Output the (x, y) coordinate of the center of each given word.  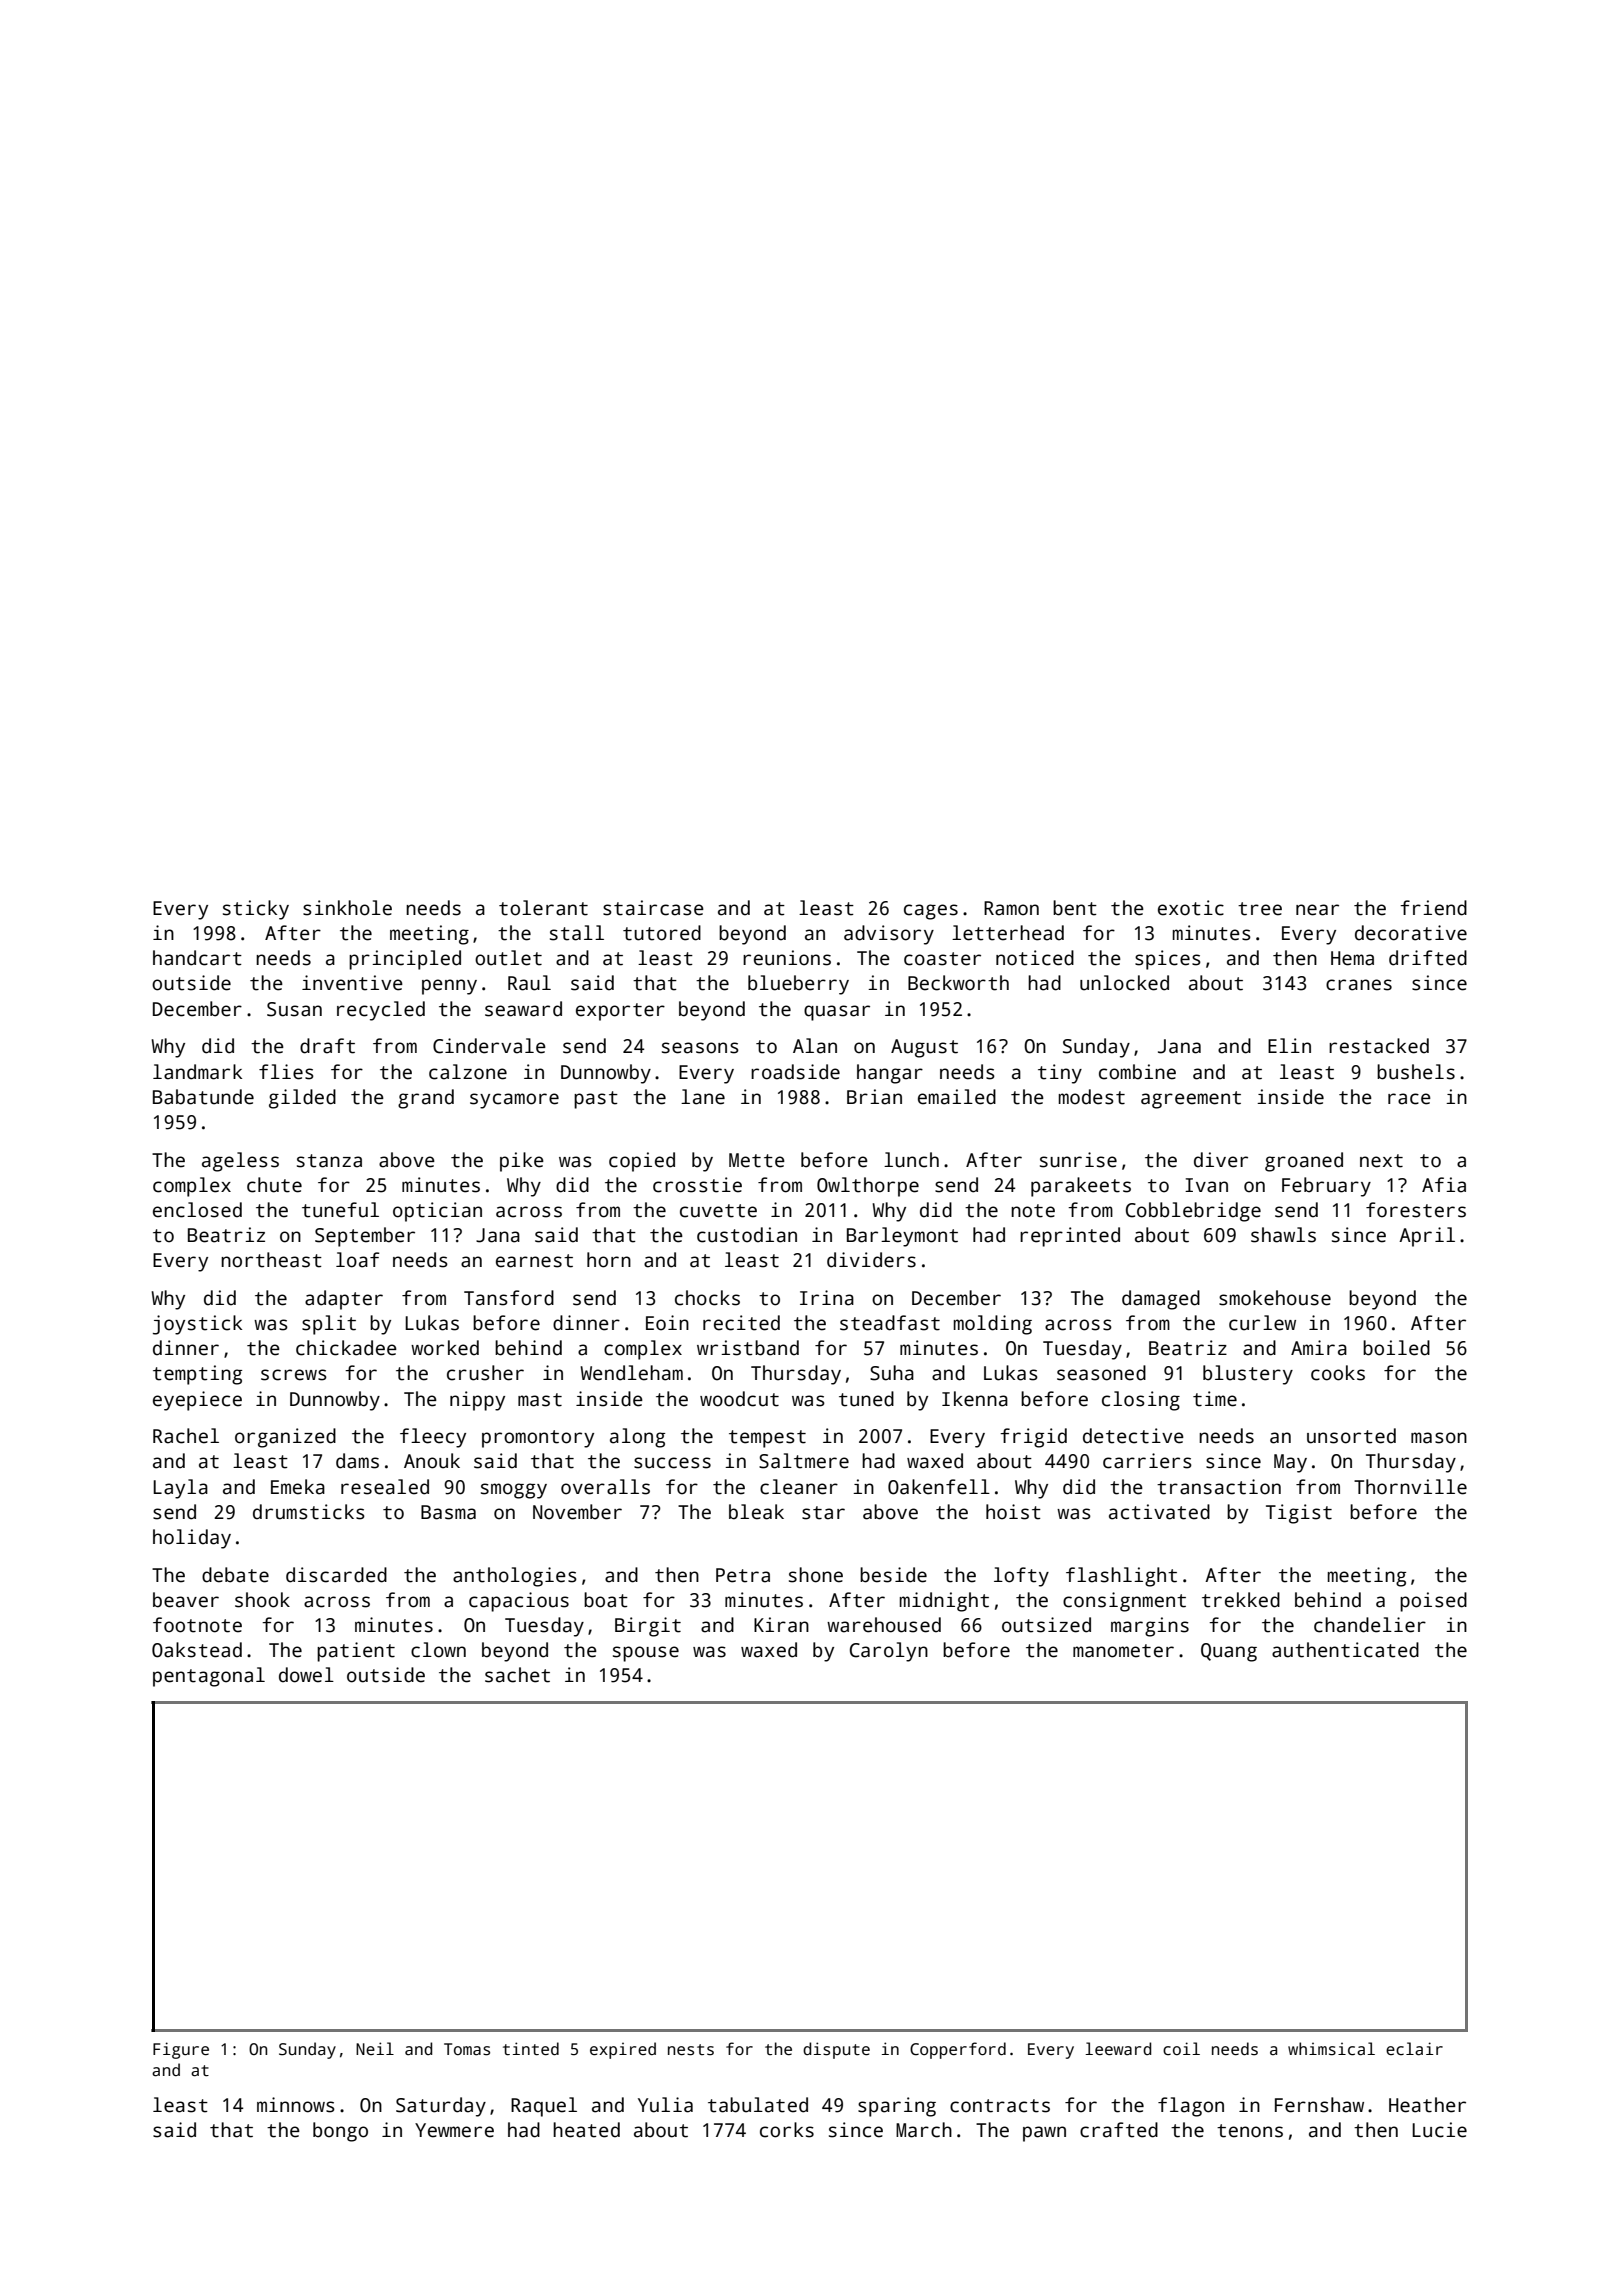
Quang (1229, 1652)
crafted (1119, 2130)
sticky (256, 910)
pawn (1044, 2134)
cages (931, 912)
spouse (646, 1654)
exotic (1191, 908)
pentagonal (209, 1677)
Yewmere (454, 2130)
